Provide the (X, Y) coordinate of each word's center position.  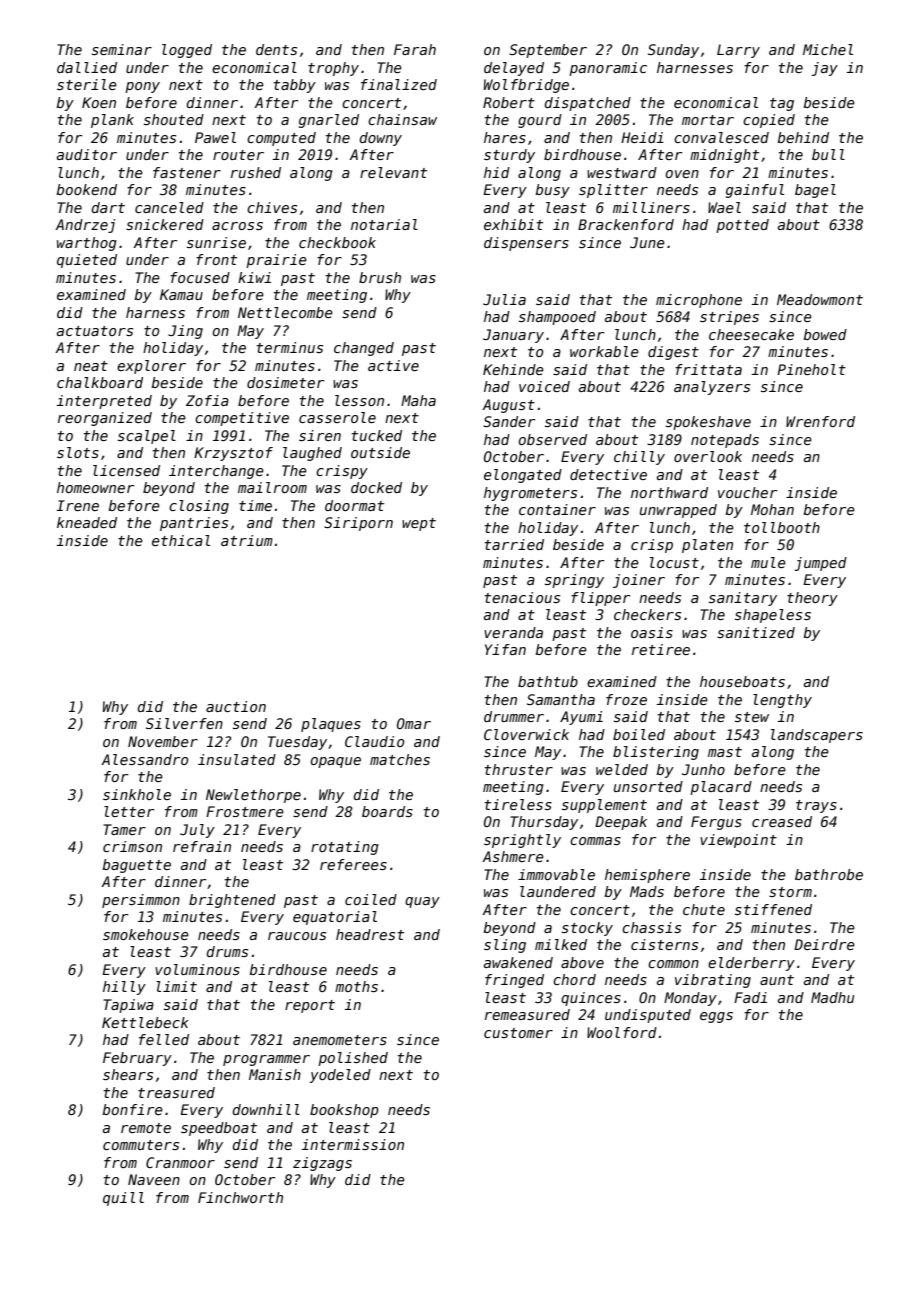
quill (123, 1199)
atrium (247, 540)
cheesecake (751, 334)
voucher (747, 492)
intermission (352, 1144)
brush (380, 277)
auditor (87, 154)
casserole (337, 417)
